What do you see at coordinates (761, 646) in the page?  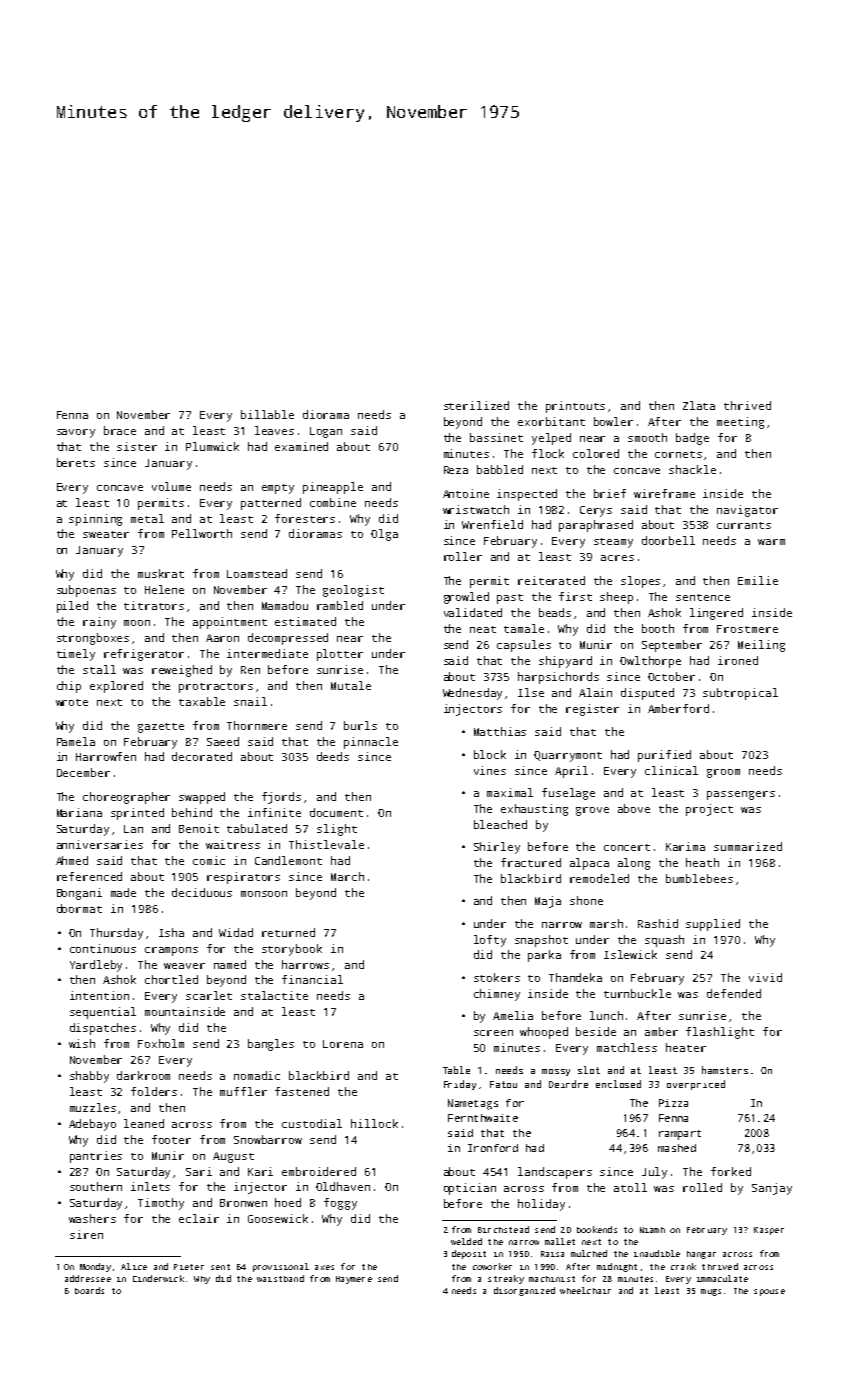 I see `Meiling` at bounding box center [761, 646].
